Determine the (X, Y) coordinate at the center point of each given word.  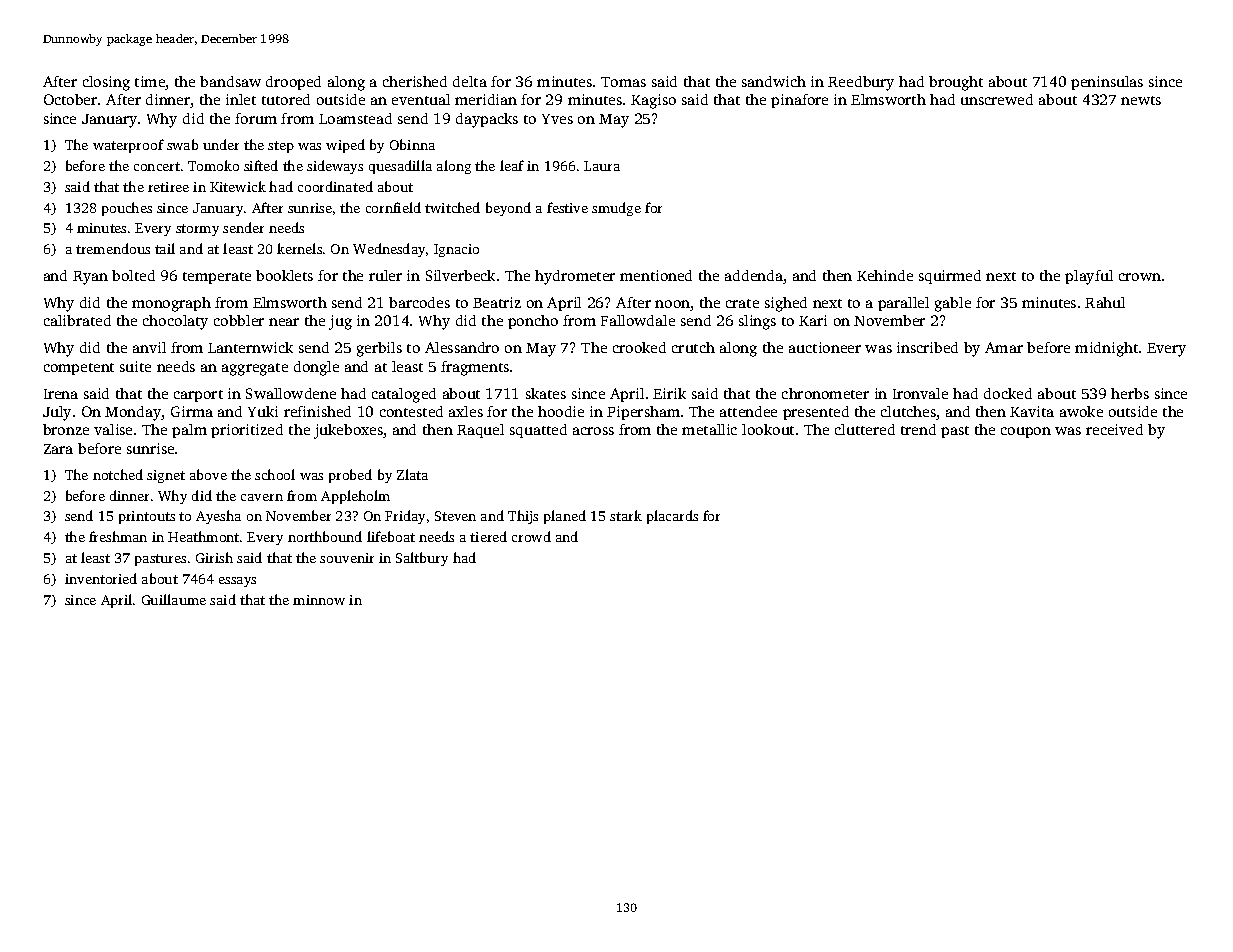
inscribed (927, 347)
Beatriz (497, 302)
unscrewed (997, 99)
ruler (385, 275)
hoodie (561, 411)
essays (237, 582)
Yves (557, 119)
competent (79, 369)
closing (106, 83)
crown (1140, 277)
